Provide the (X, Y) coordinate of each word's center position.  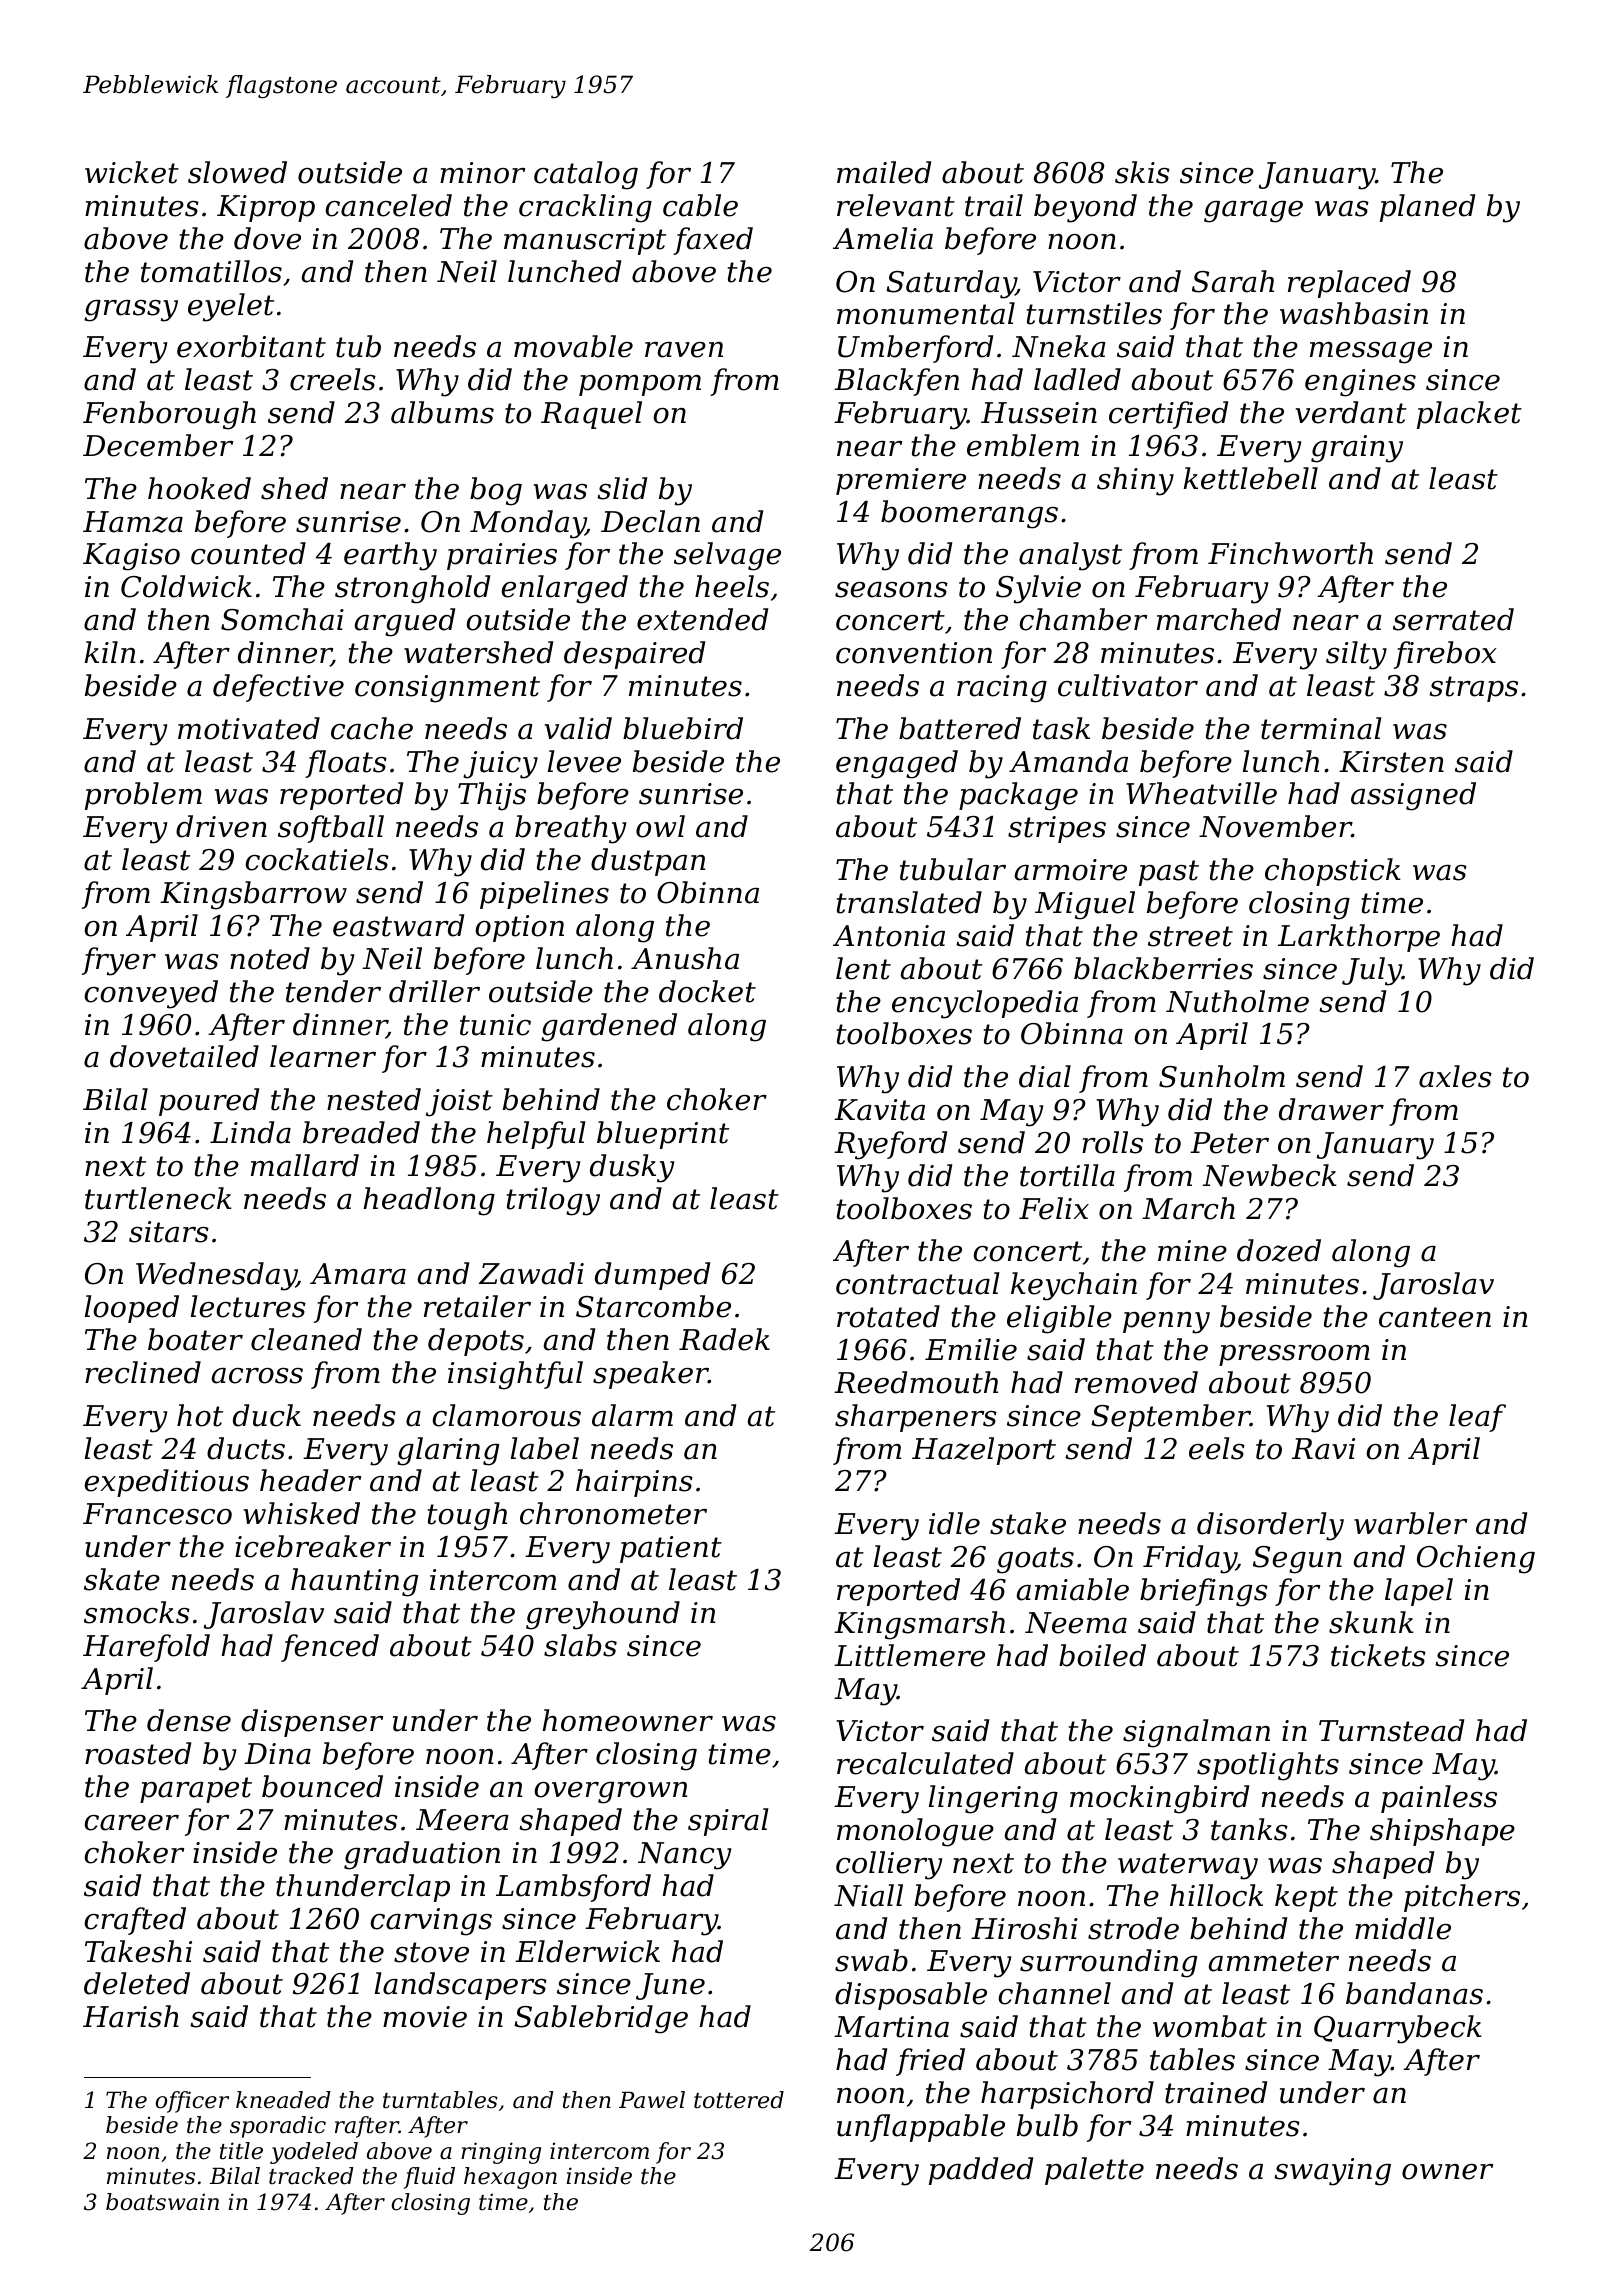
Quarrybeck (1398, 2029)
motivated (249, 728)
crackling (585, 208)
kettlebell (1251, 478)
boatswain (162, 2202)
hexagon (510, 2178)
